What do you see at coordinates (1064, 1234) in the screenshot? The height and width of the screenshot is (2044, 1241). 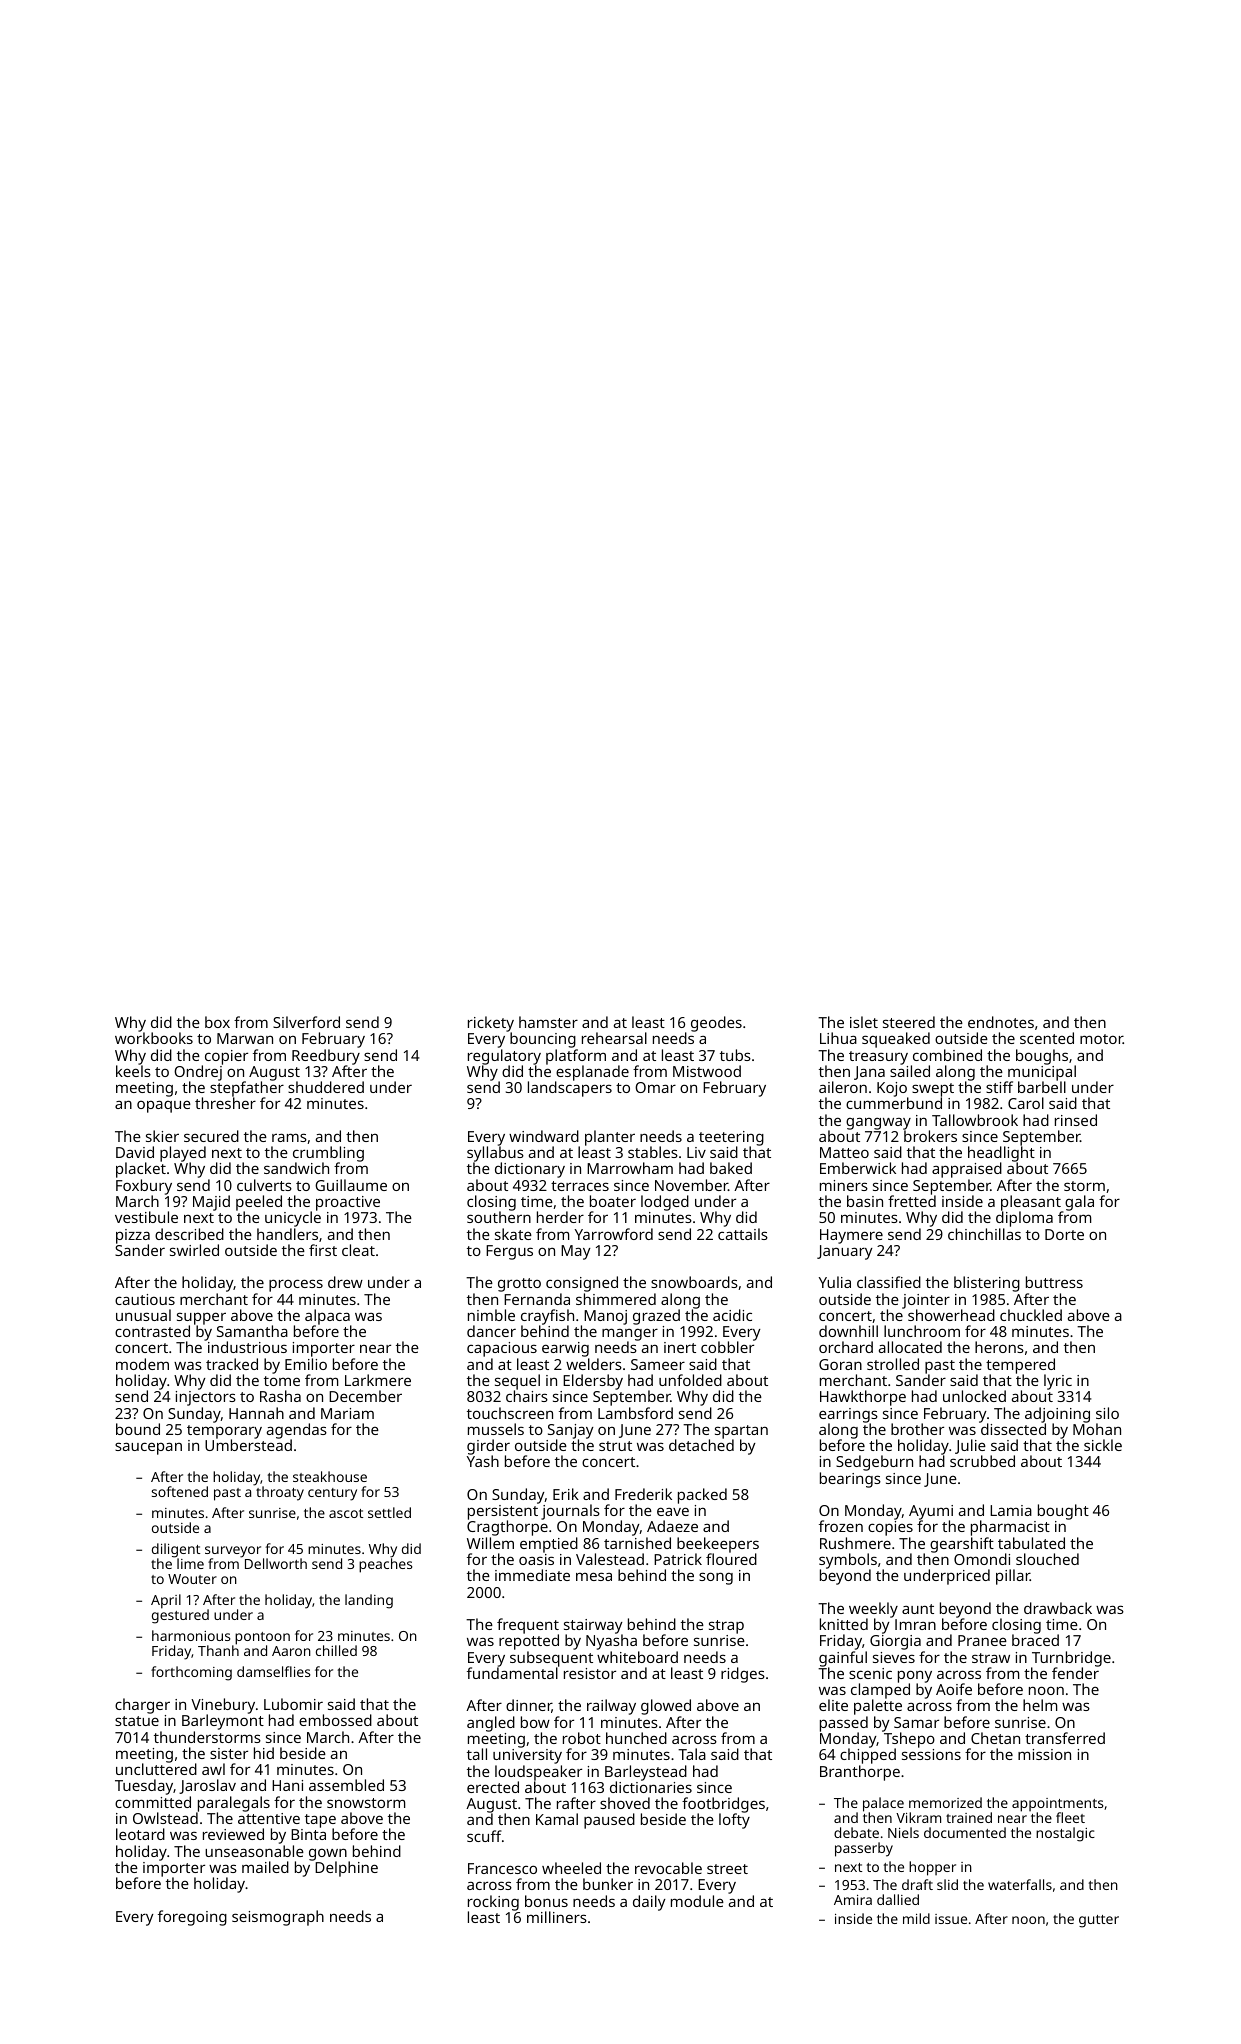 I see `Dorte` at bounding box center [1064, 1234].
